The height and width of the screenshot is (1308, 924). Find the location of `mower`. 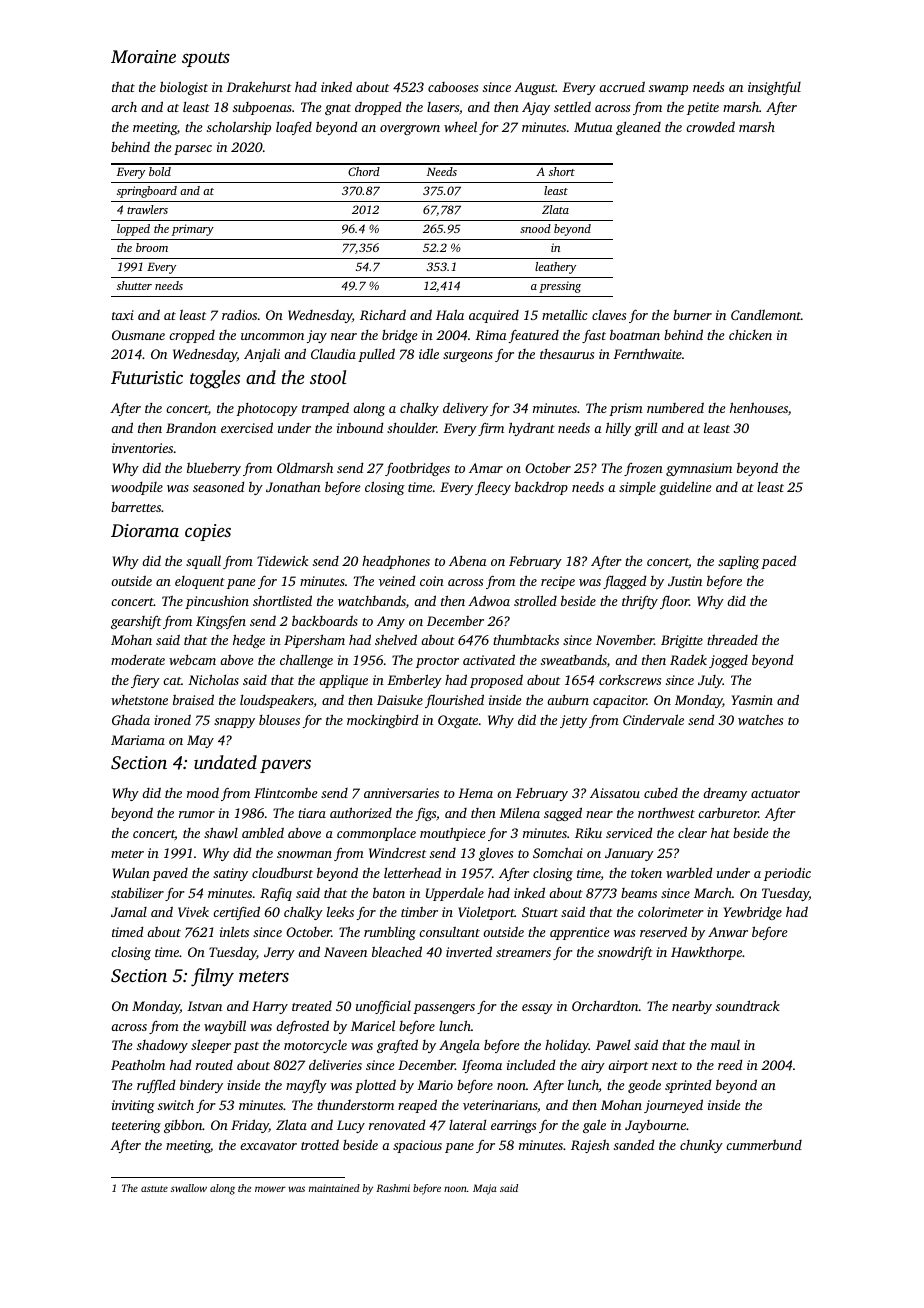

mower is located at coordinates (270, 1189).
